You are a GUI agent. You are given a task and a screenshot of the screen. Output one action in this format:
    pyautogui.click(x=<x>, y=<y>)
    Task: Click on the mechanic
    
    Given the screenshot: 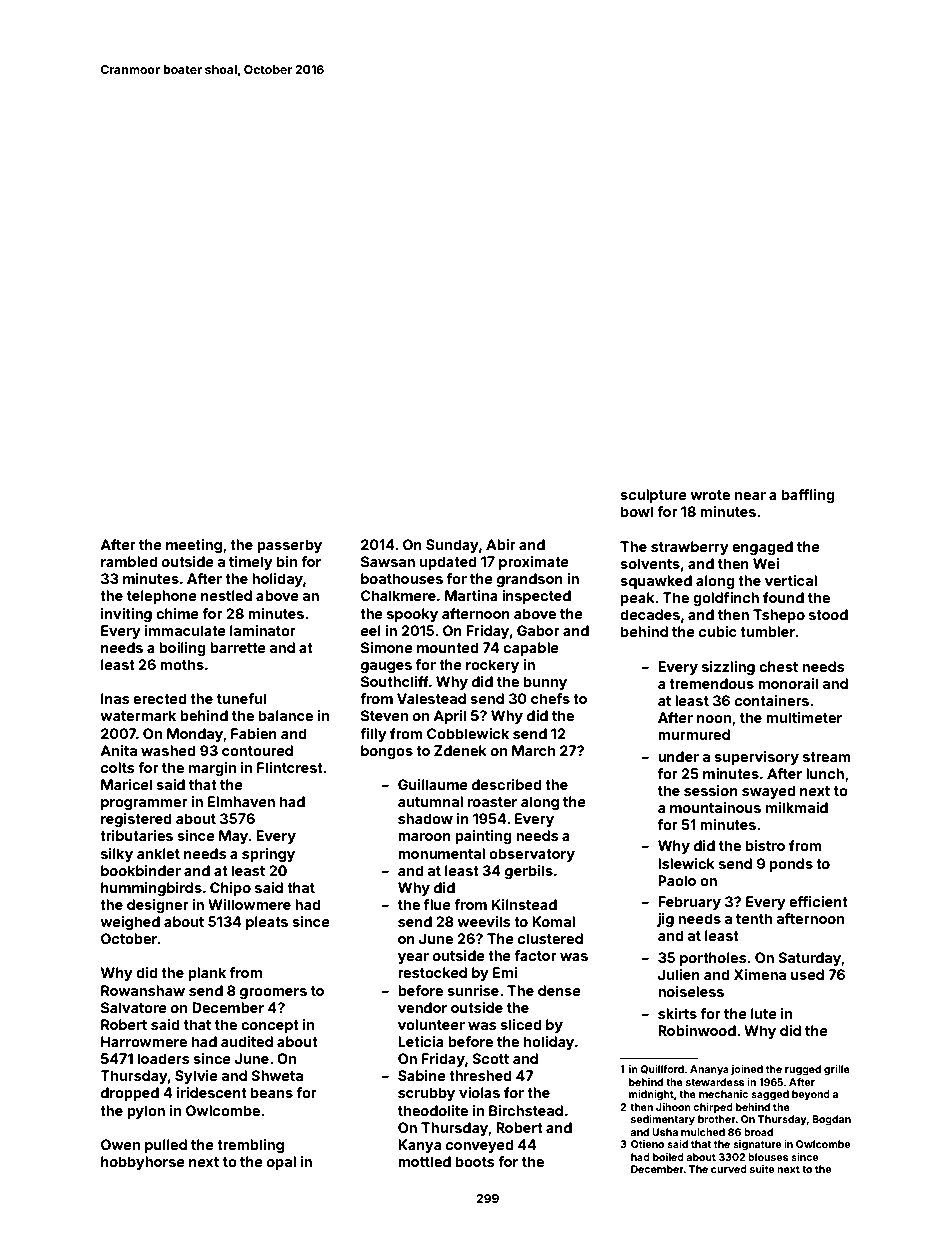 What is the action you would take?
    pyautogui.click(x=723, y=1094)
